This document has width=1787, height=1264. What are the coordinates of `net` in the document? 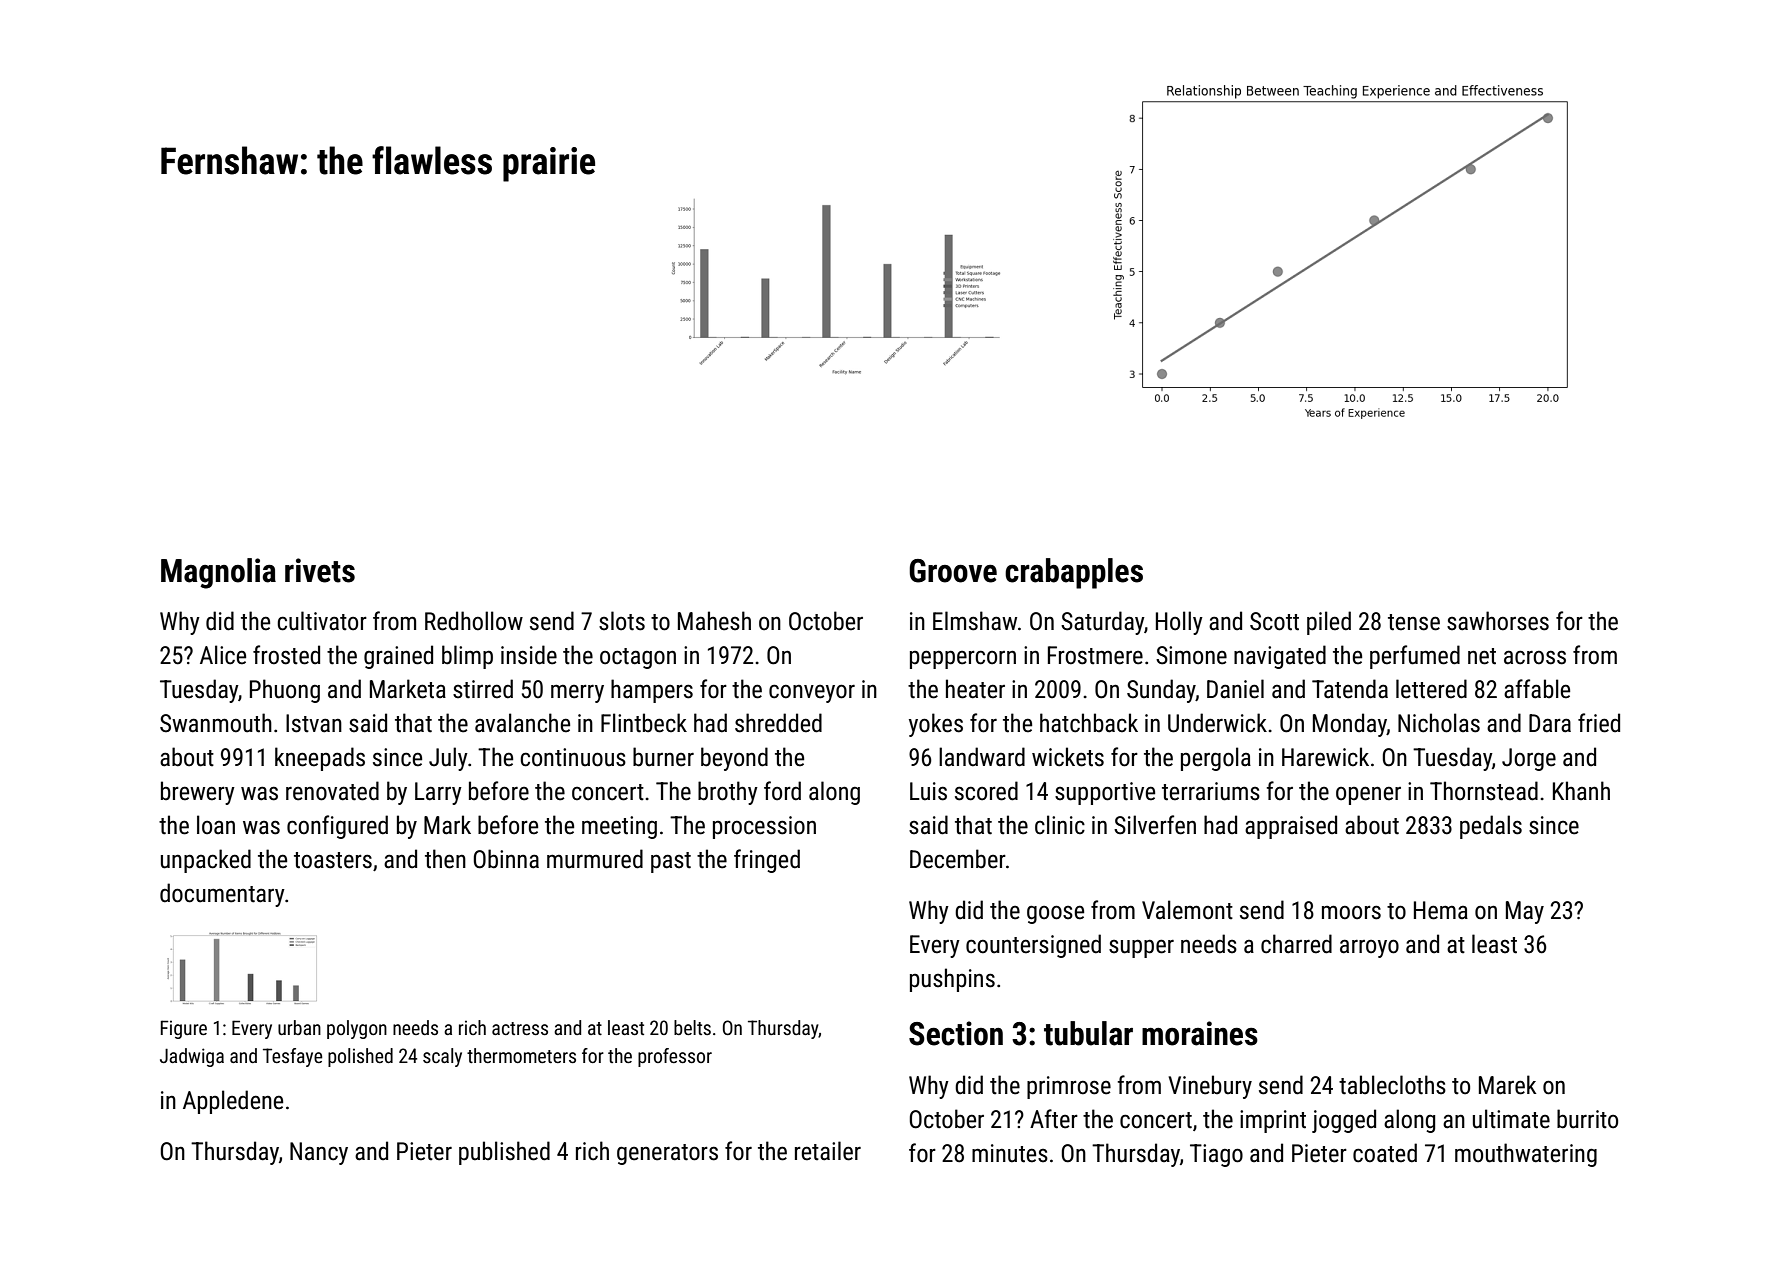 It's located at (1482, 656).
